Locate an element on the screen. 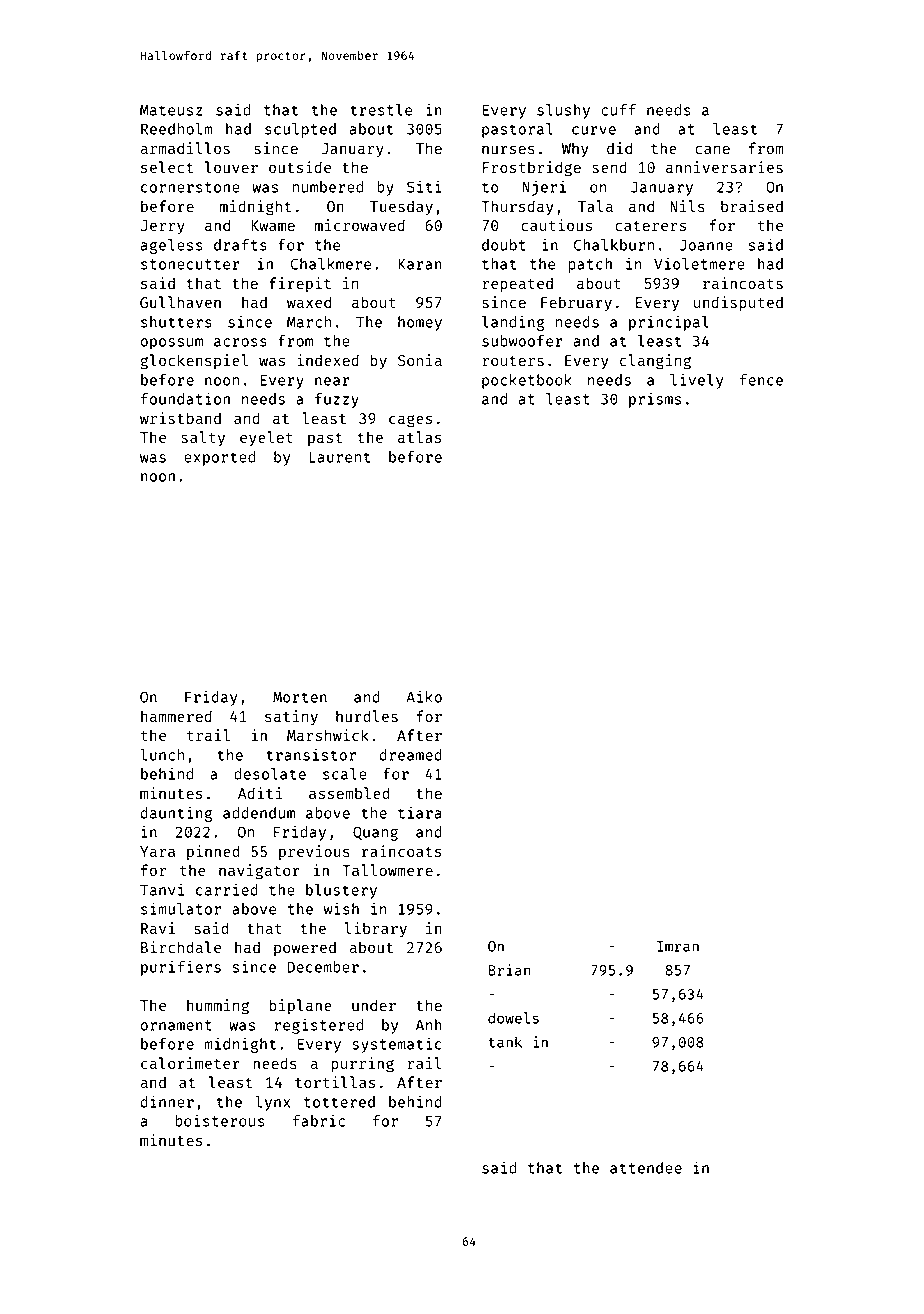 The height and width of the screenshot is (1314, 924). Aiko is located at coordinates (424, 696).
